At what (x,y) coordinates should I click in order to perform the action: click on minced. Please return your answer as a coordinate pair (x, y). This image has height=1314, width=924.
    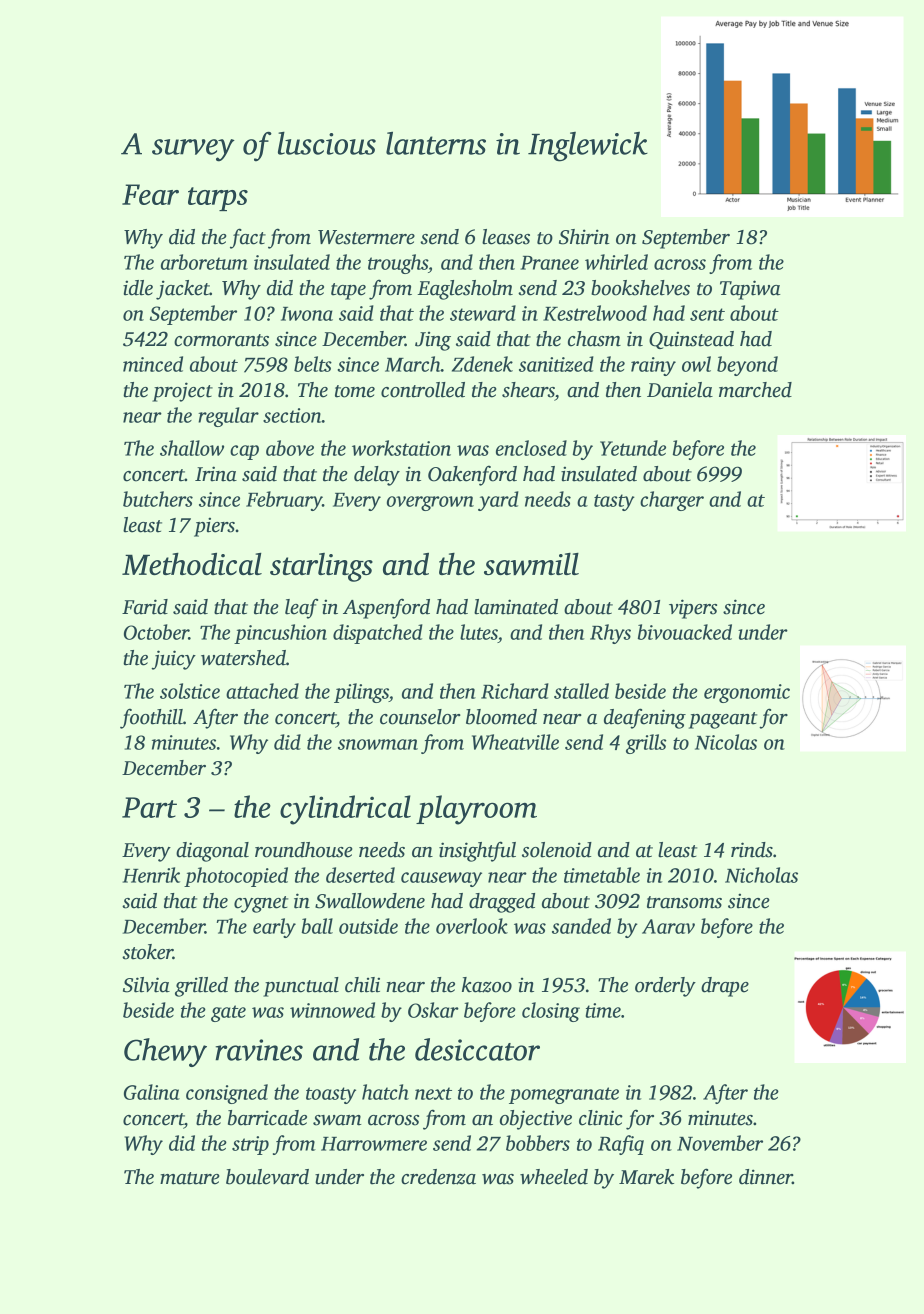
    Looking at the image, I should click on (153, 364).
